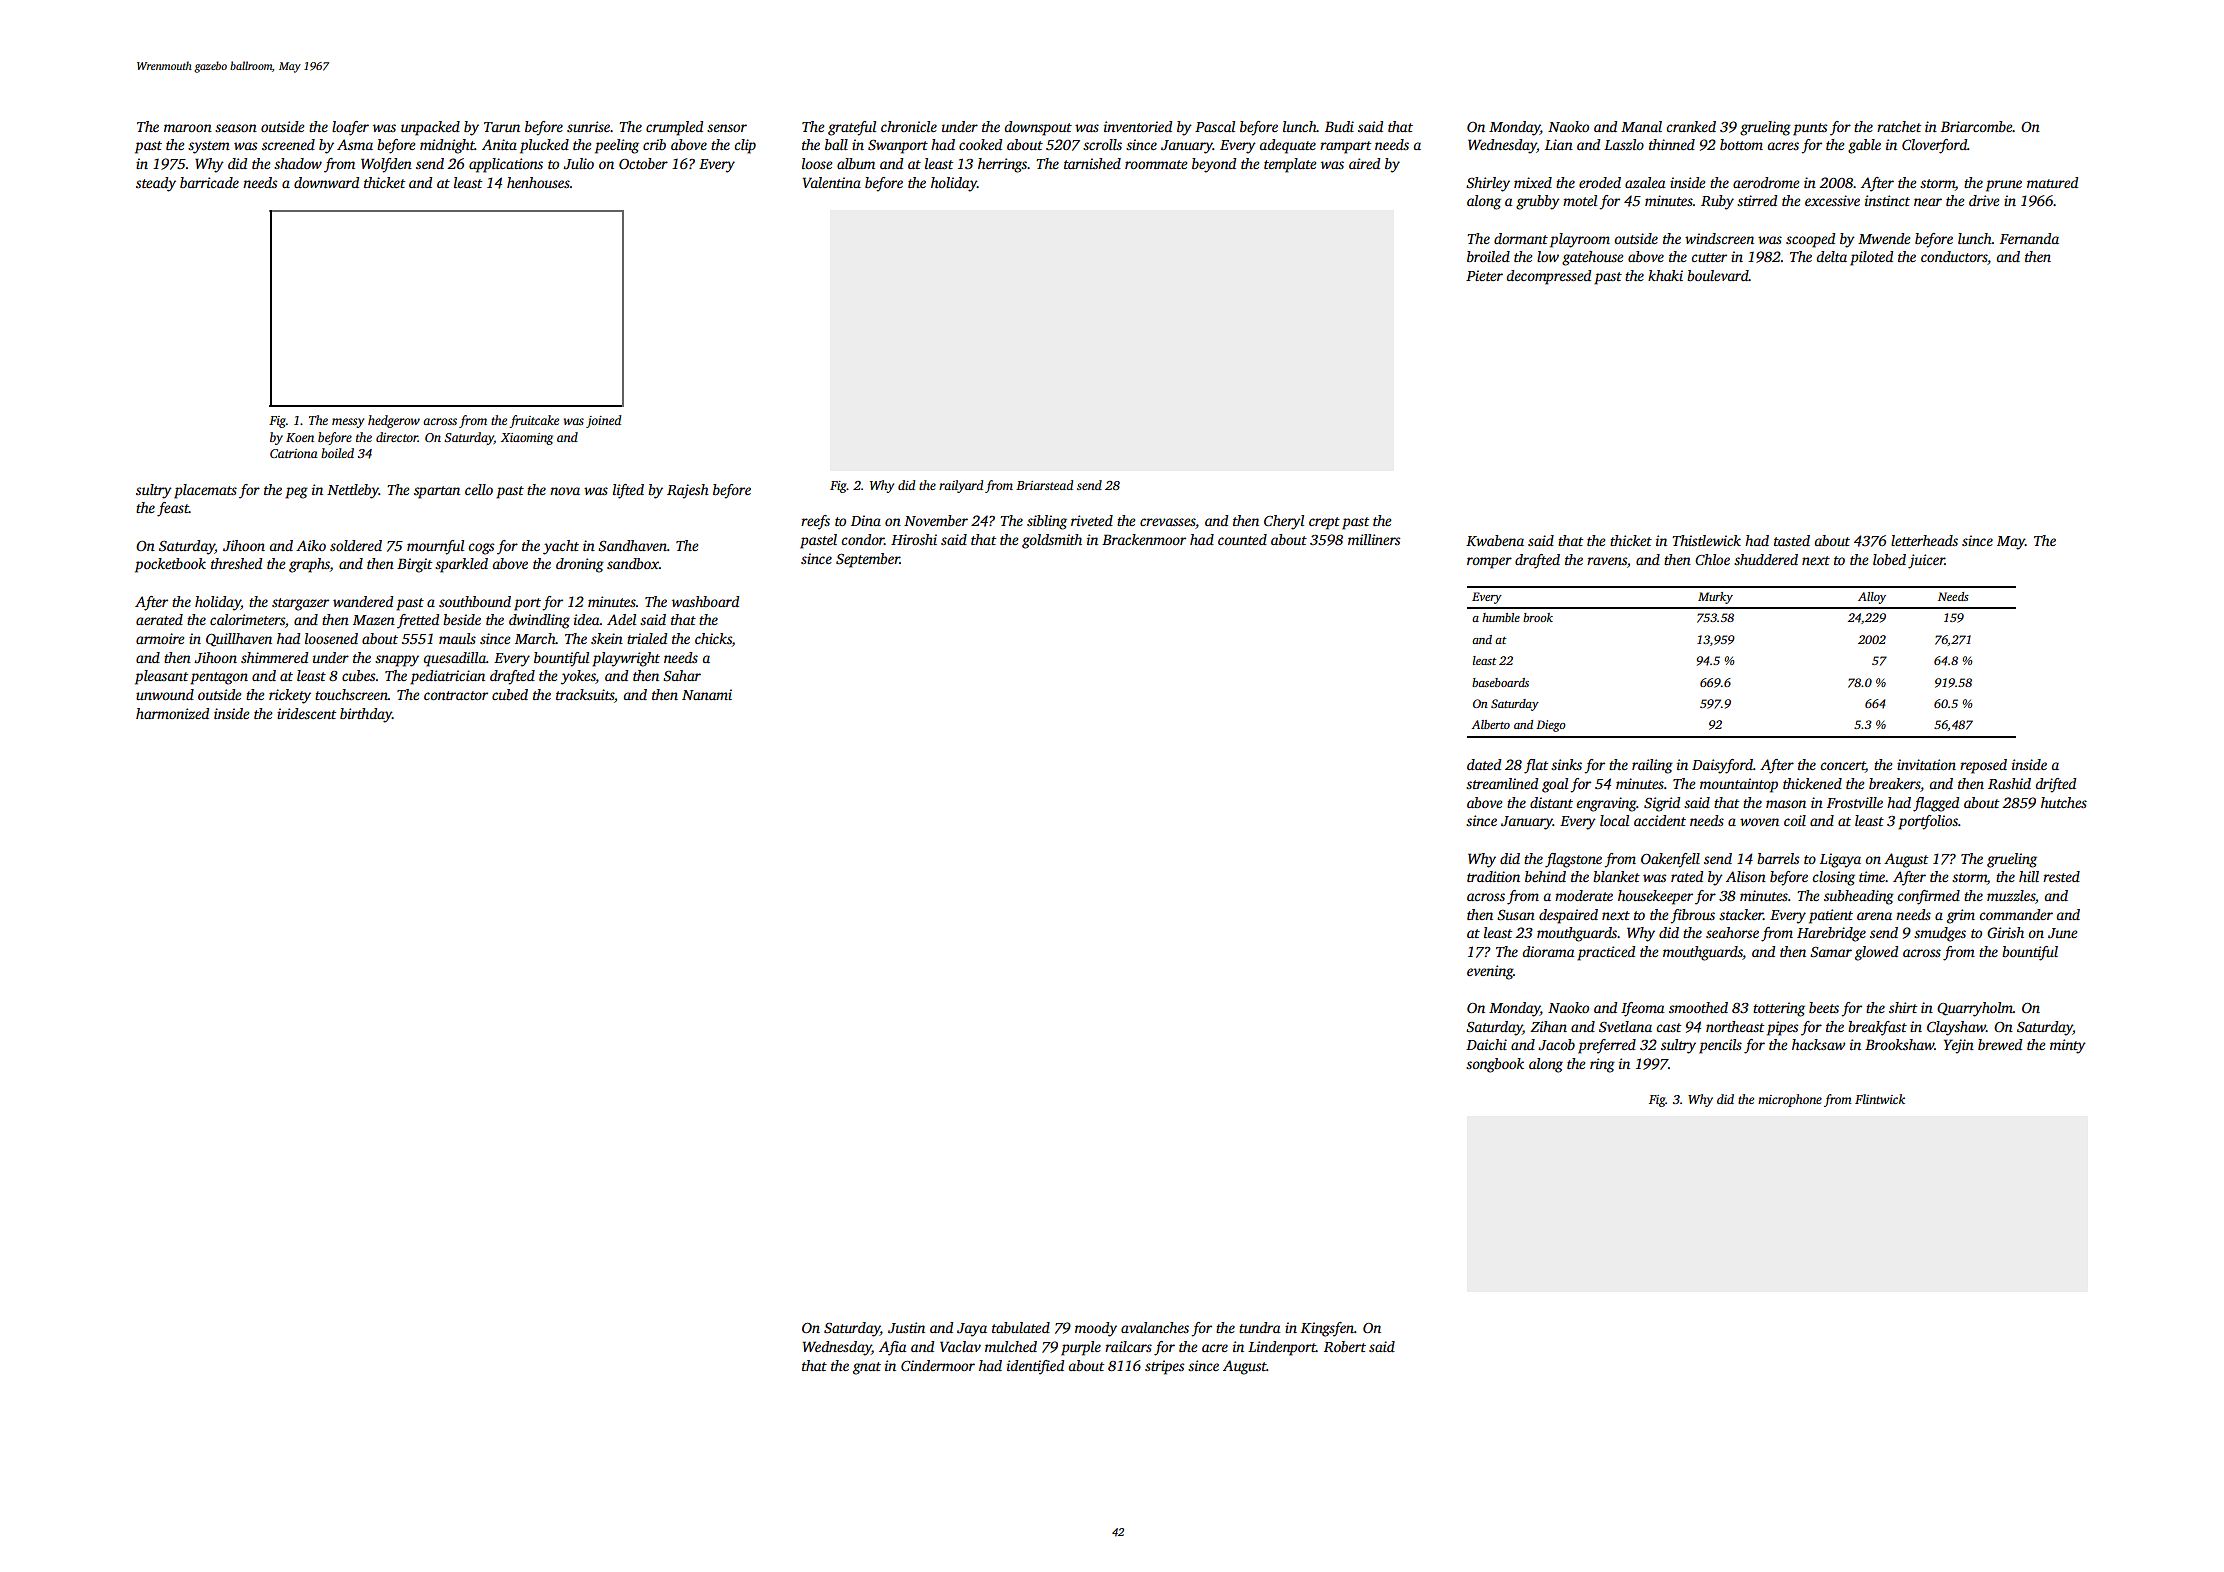 The height and width of the screenshot is (1572, 2224). Describe the element at coordinates (351, 694) in the screenshot. I see `touchscreen` at that location.
